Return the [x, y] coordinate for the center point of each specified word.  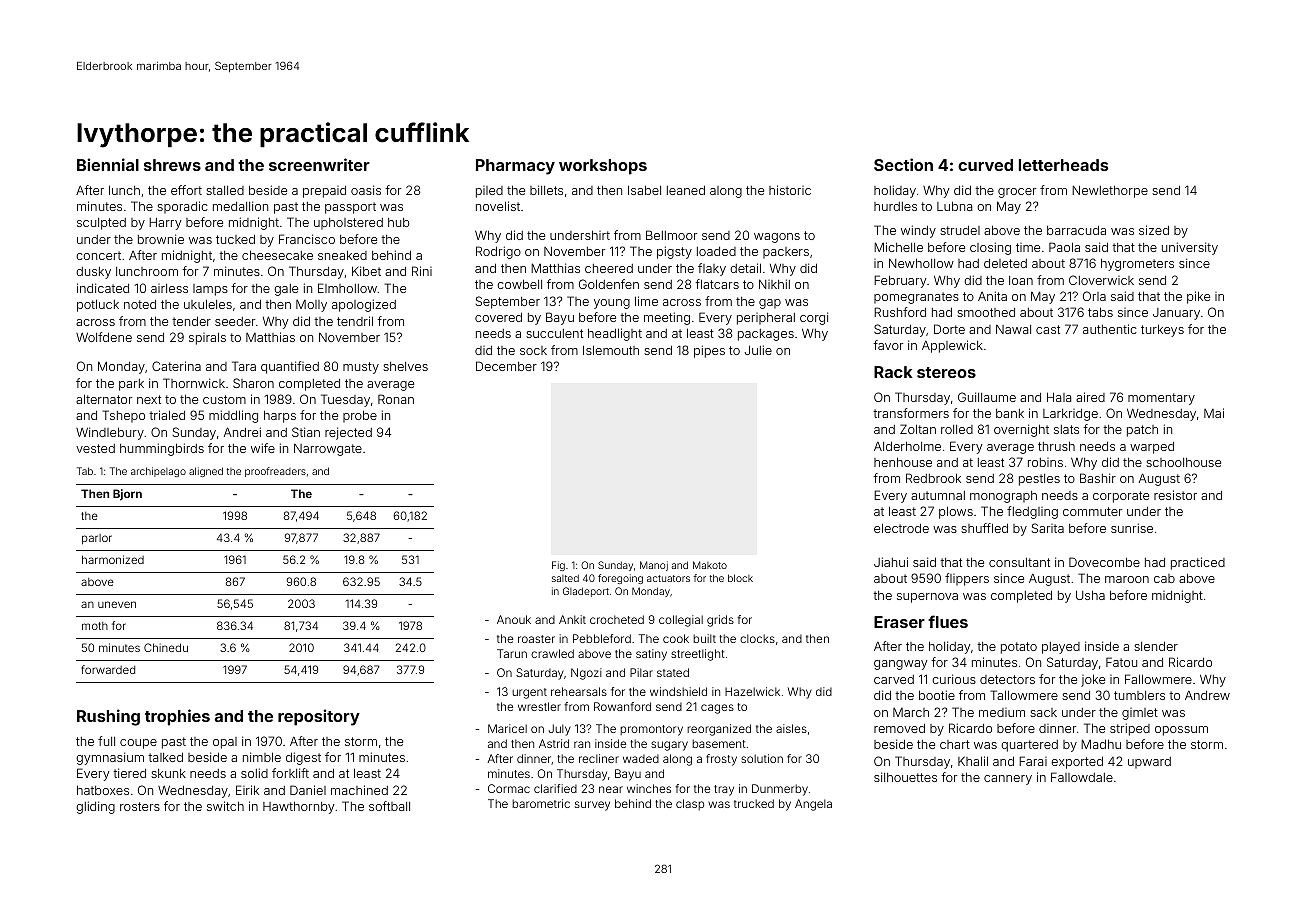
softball [389, 806]
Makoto [710, 565]
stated [673, 672]
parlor [97, 539]
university [1190, 248]
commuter [1092, 511]
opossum [1181, 731]
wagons [777, 238]
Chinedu [166, 647]
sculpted [101, 224]
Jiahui [891, 562]
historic [790, 190]
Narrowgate [328, 450]
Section [903, 164]
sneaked [342, 255]
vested [95, 448]
